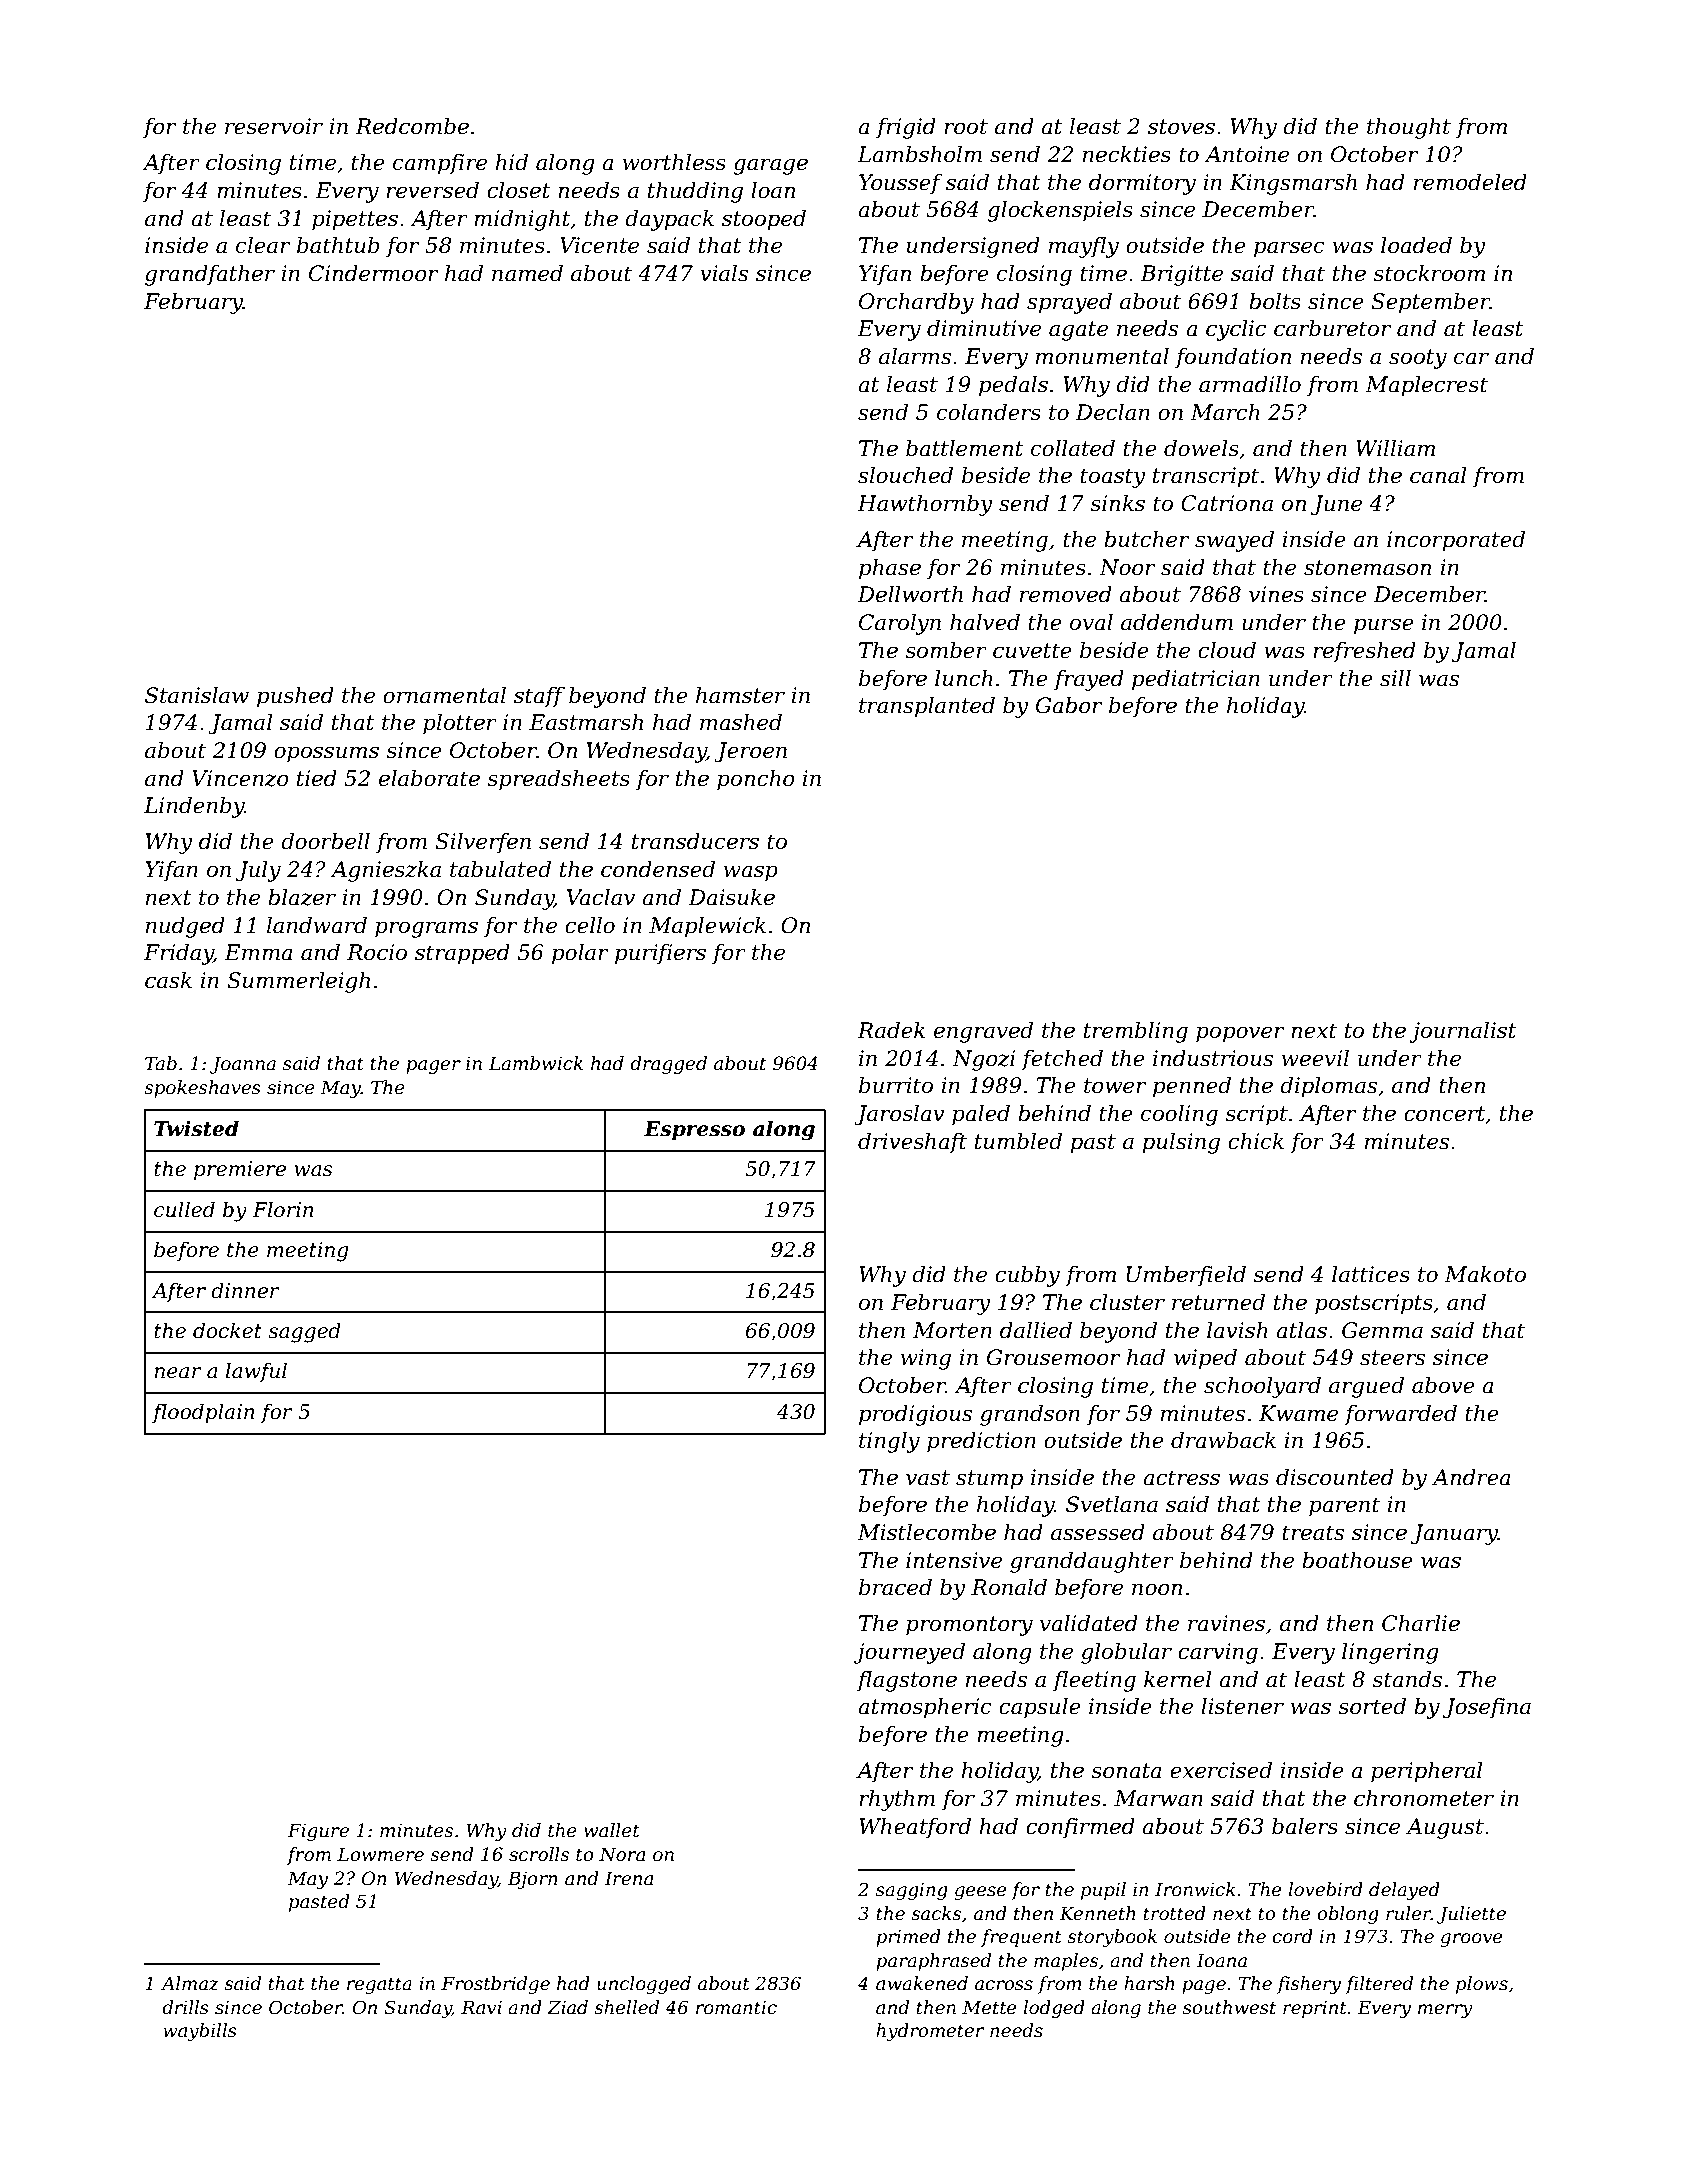 This page has height=2178, width=1683. Describe the element at coordinates (558, 780) in the page. I see `spreadsheets` at that location.
